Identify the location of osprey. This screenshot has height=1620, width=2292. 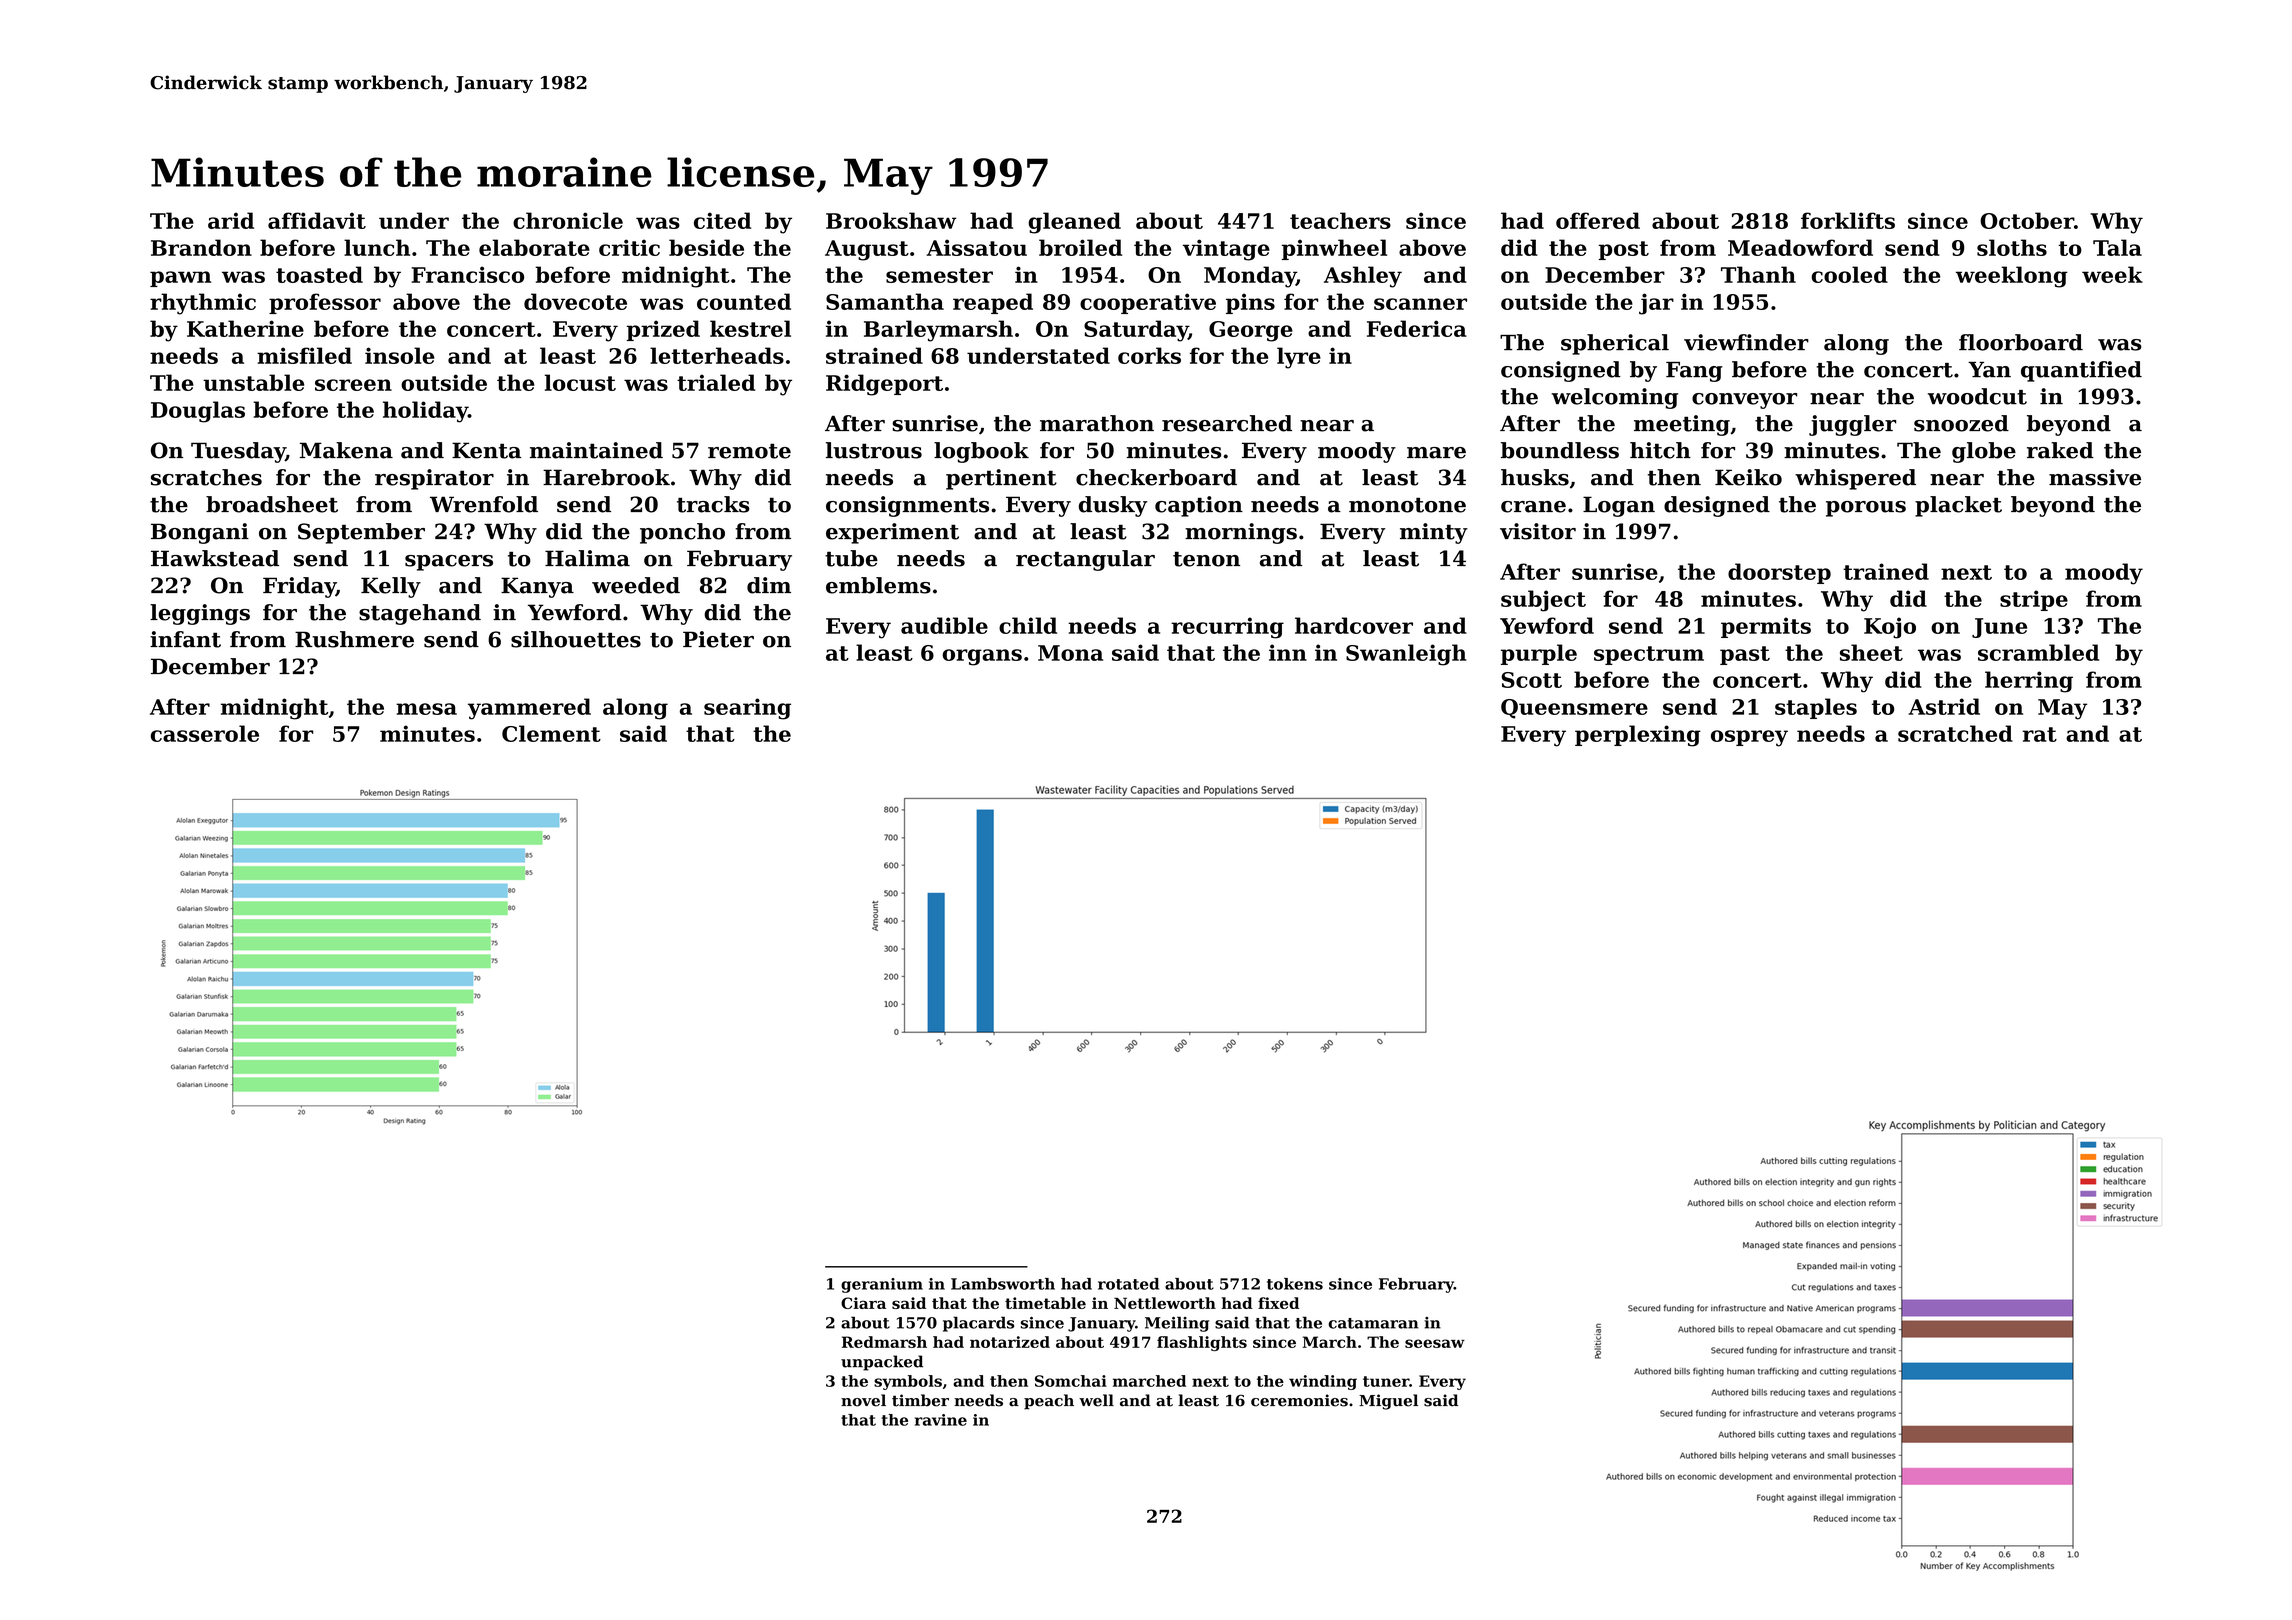
(1749, 738).
